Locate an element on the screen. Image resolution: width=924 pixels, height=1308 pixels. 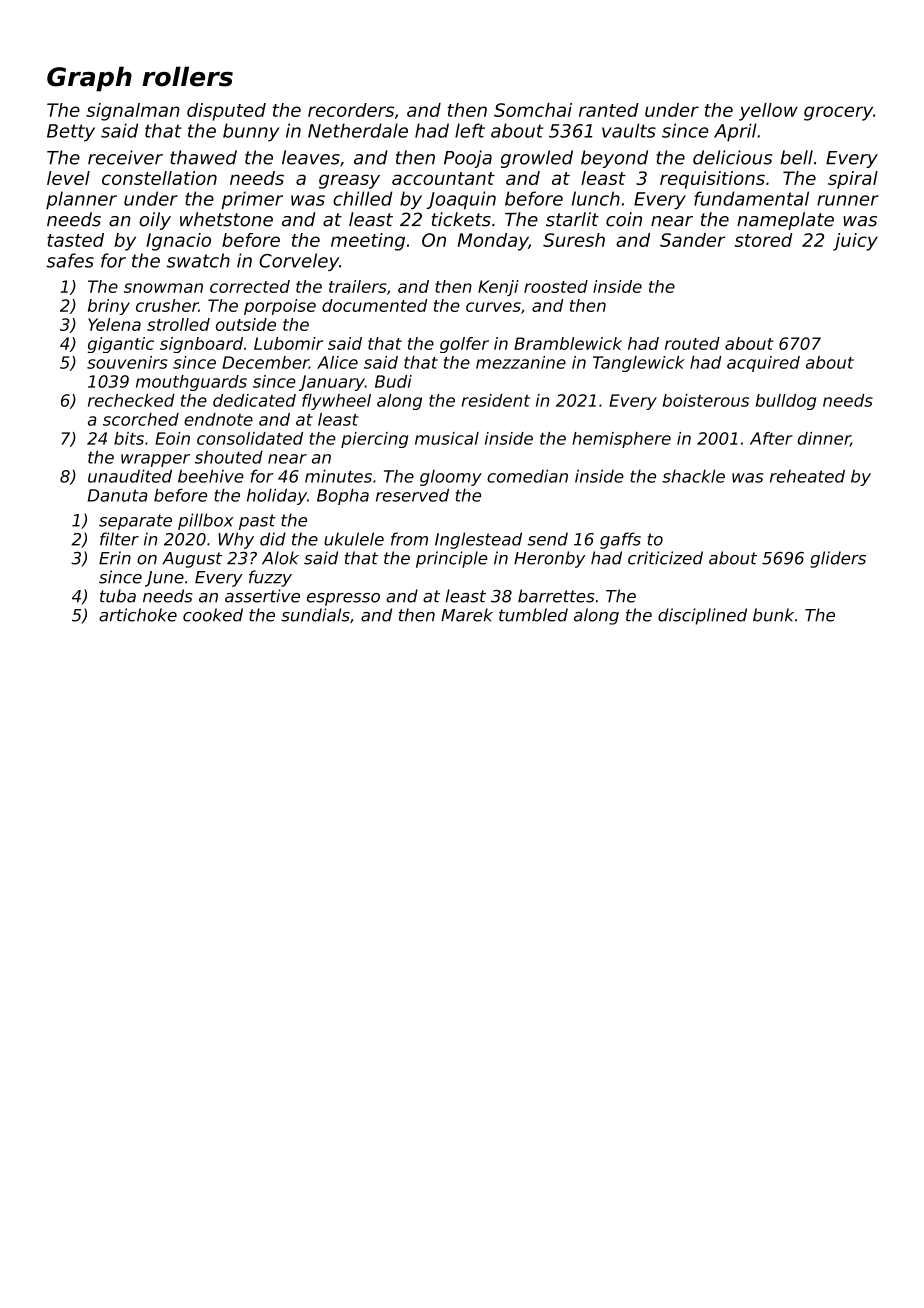
documented is located at coordinates (375, 305).
